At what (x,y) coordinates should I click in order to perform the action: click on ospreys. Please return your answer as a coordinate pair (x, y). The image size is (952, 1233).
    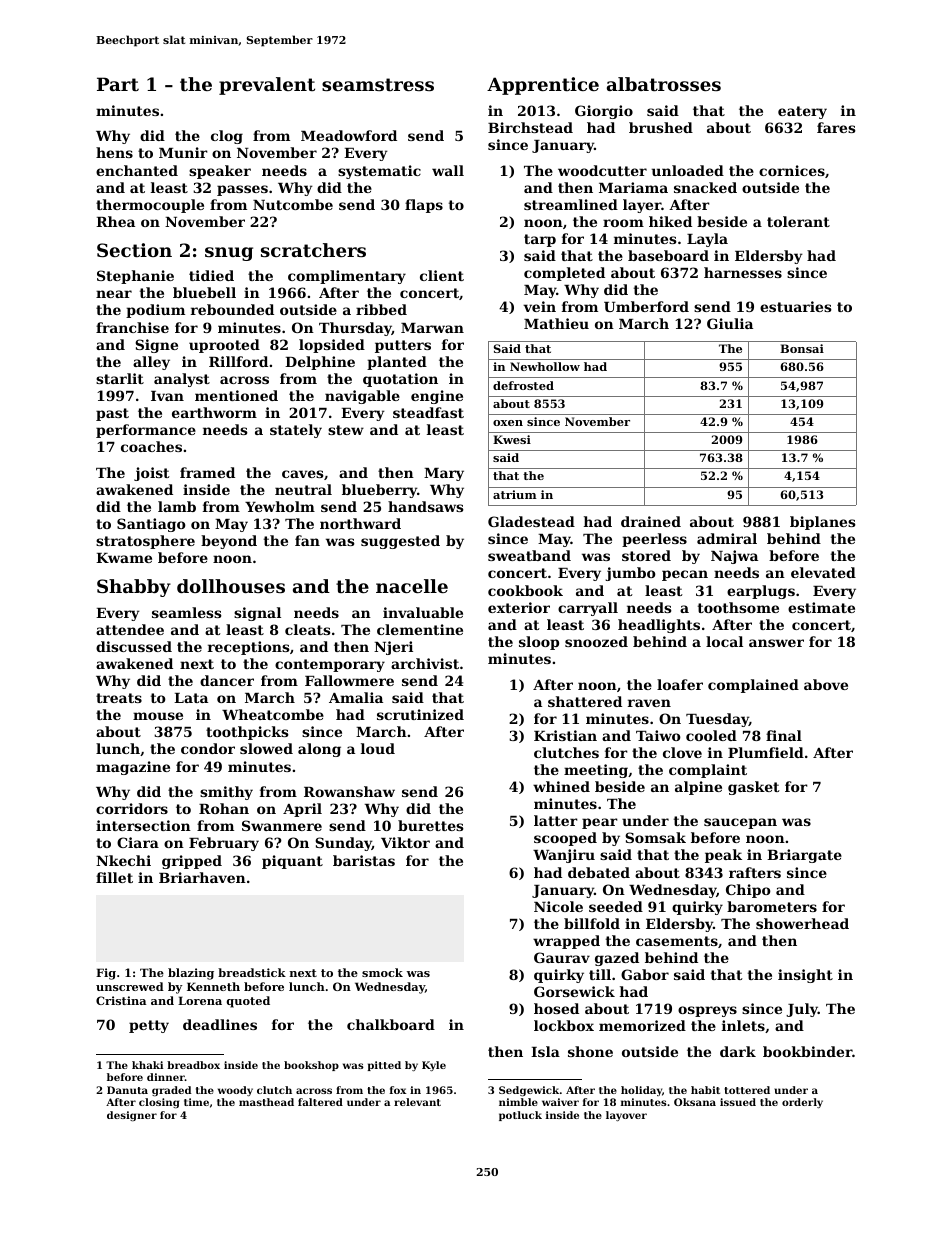
    Looking at the image, I should click on (707, 1011).
